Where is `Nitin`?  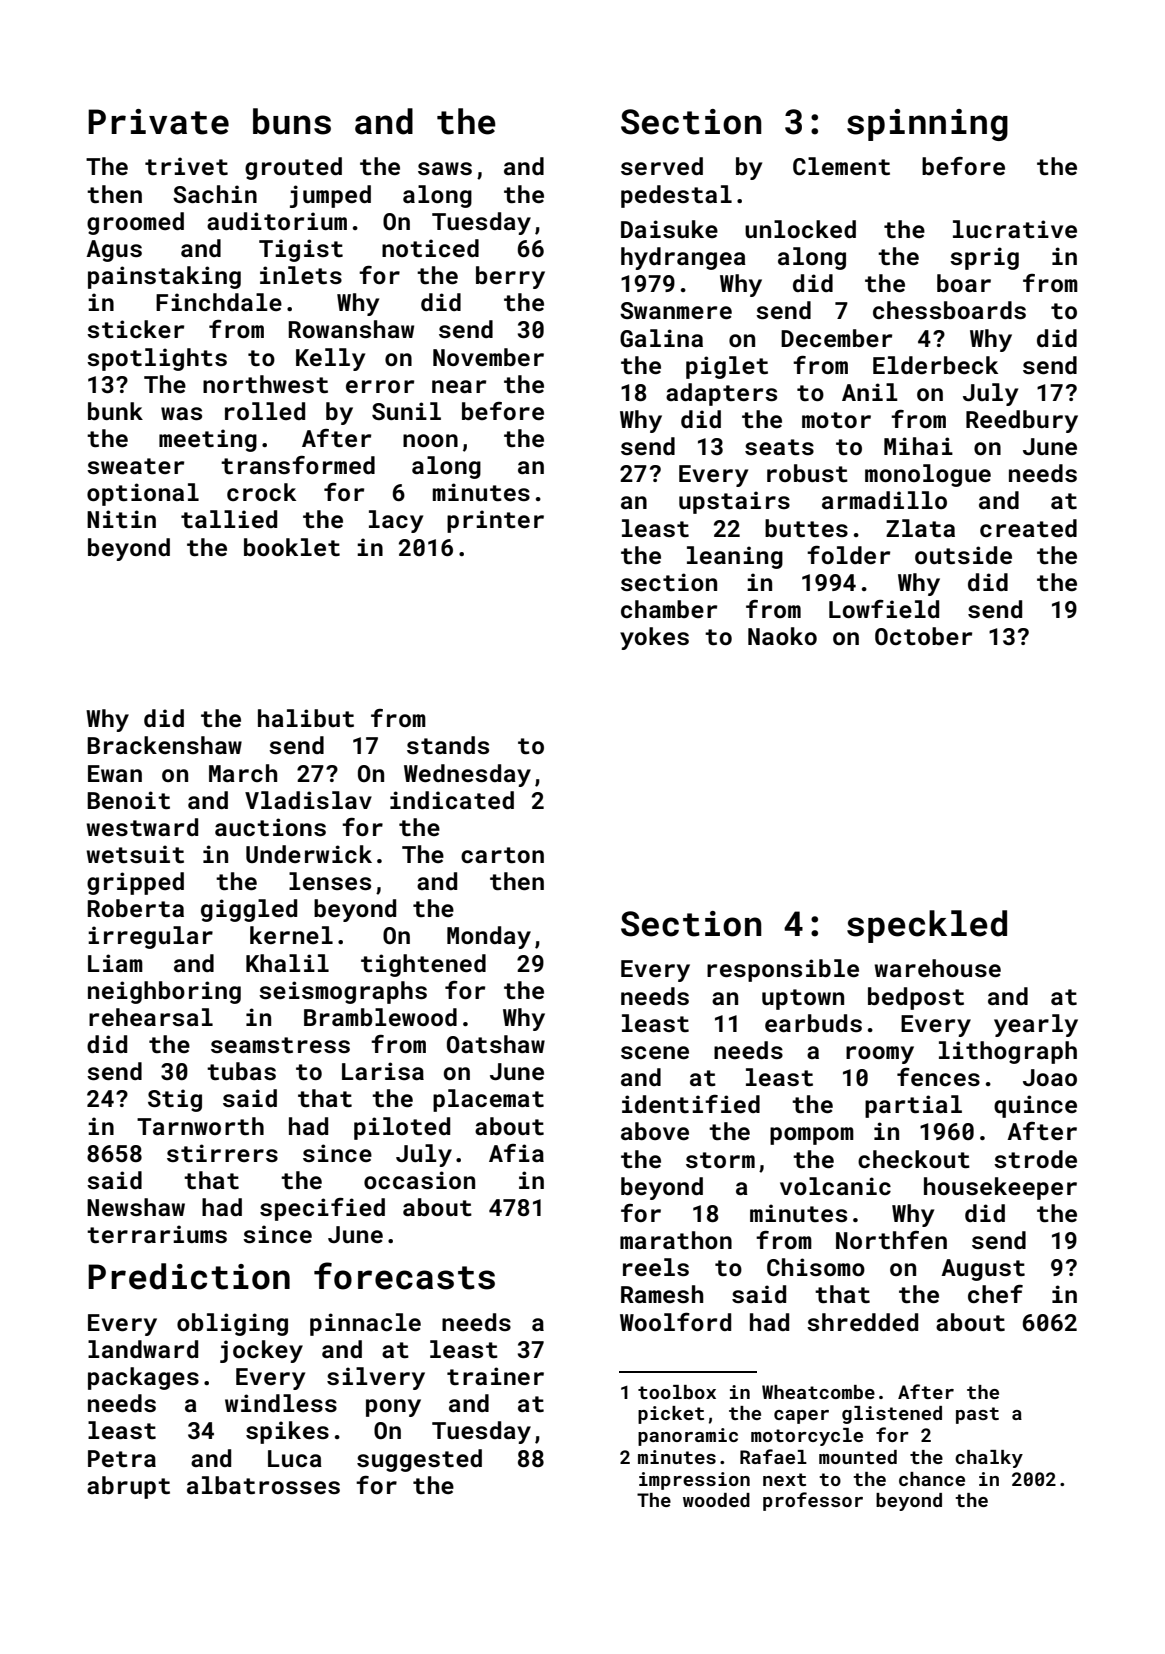 Nitin is located at coordinates (121, 519).
